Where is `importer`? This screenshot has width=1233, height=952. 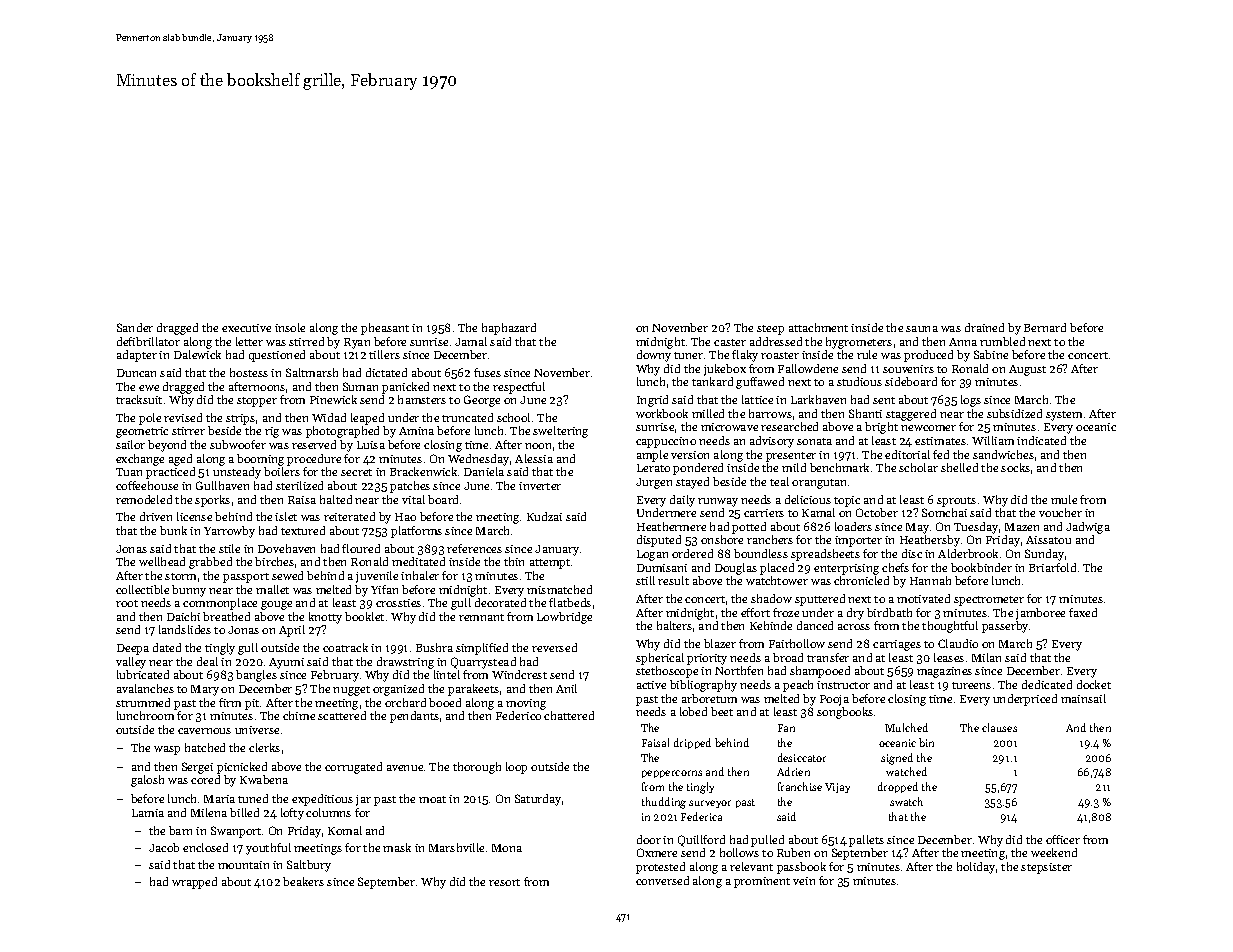
importer is located at coordinates (858, 541).
